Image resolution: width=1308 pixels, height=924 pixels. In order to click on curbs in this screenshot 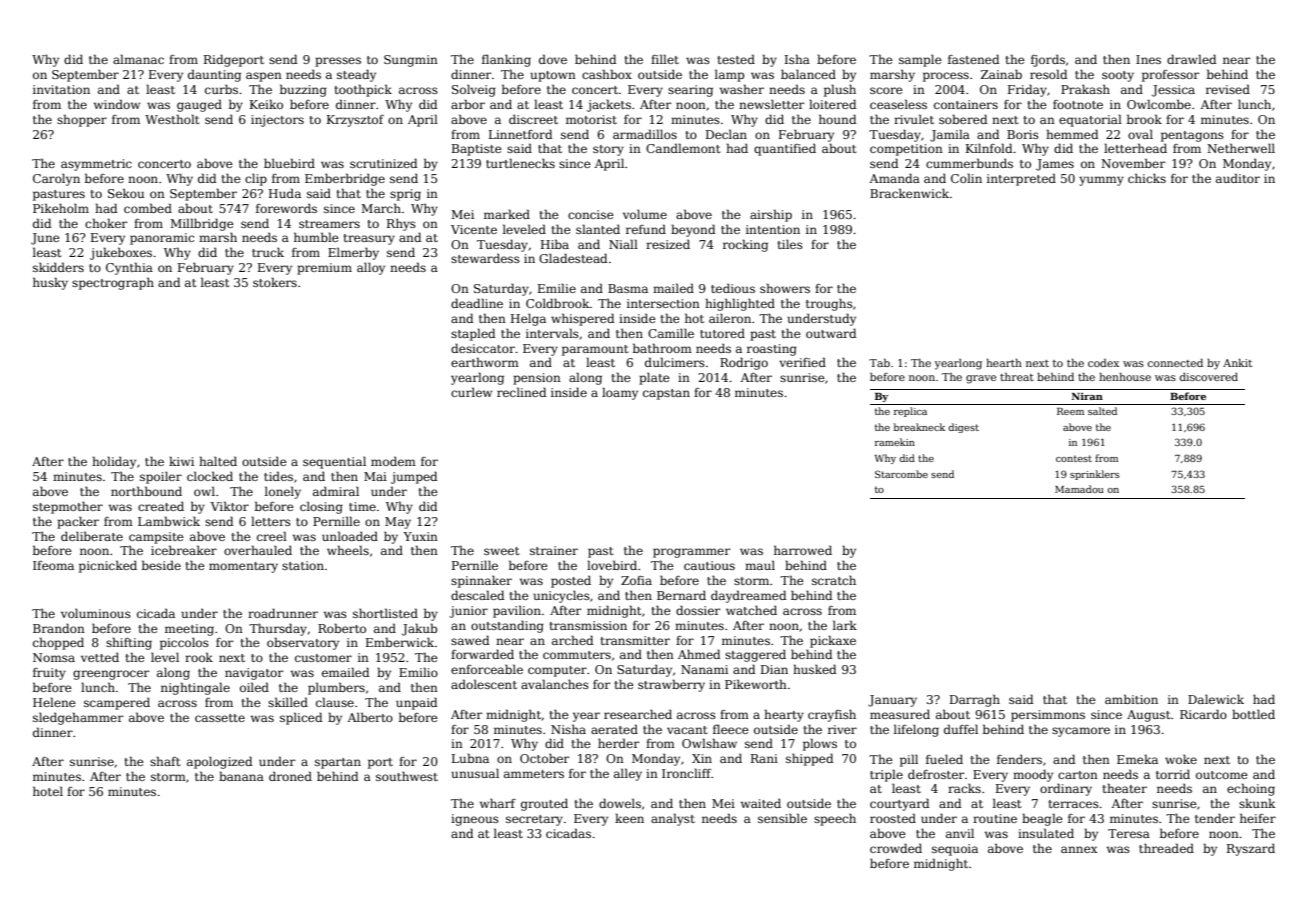, I will do `click(221, 89)`.
